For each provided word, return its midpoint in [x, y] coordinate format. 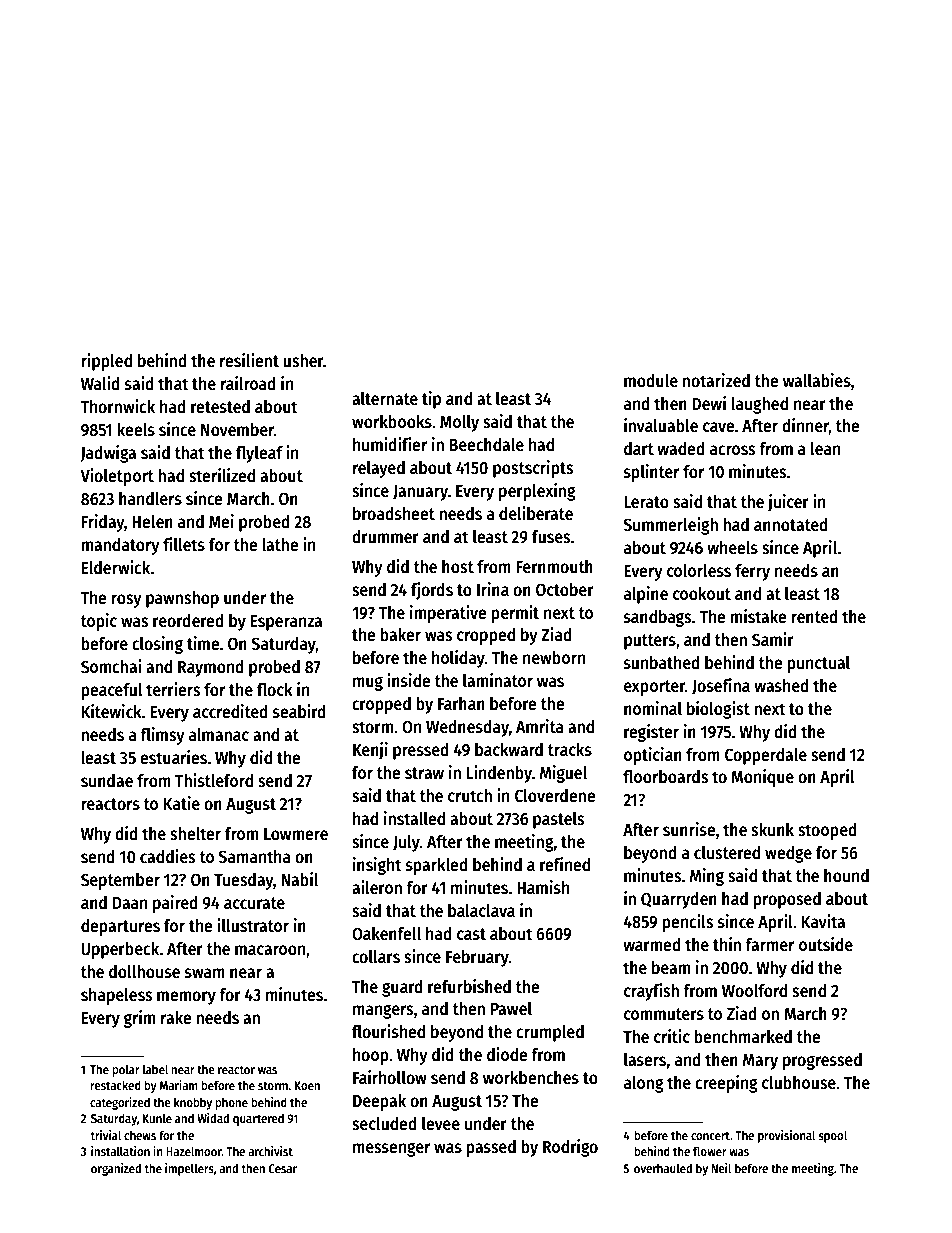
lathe [280, 545]
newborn [554, 658]
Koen [307, 1085]
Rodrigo [570, 1148]
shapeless [116, 996]
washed [781, 686]
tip [431, 400]
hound [846, 876]
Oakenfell [386, 934]
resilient [249, 360]
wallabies [817, 380]
